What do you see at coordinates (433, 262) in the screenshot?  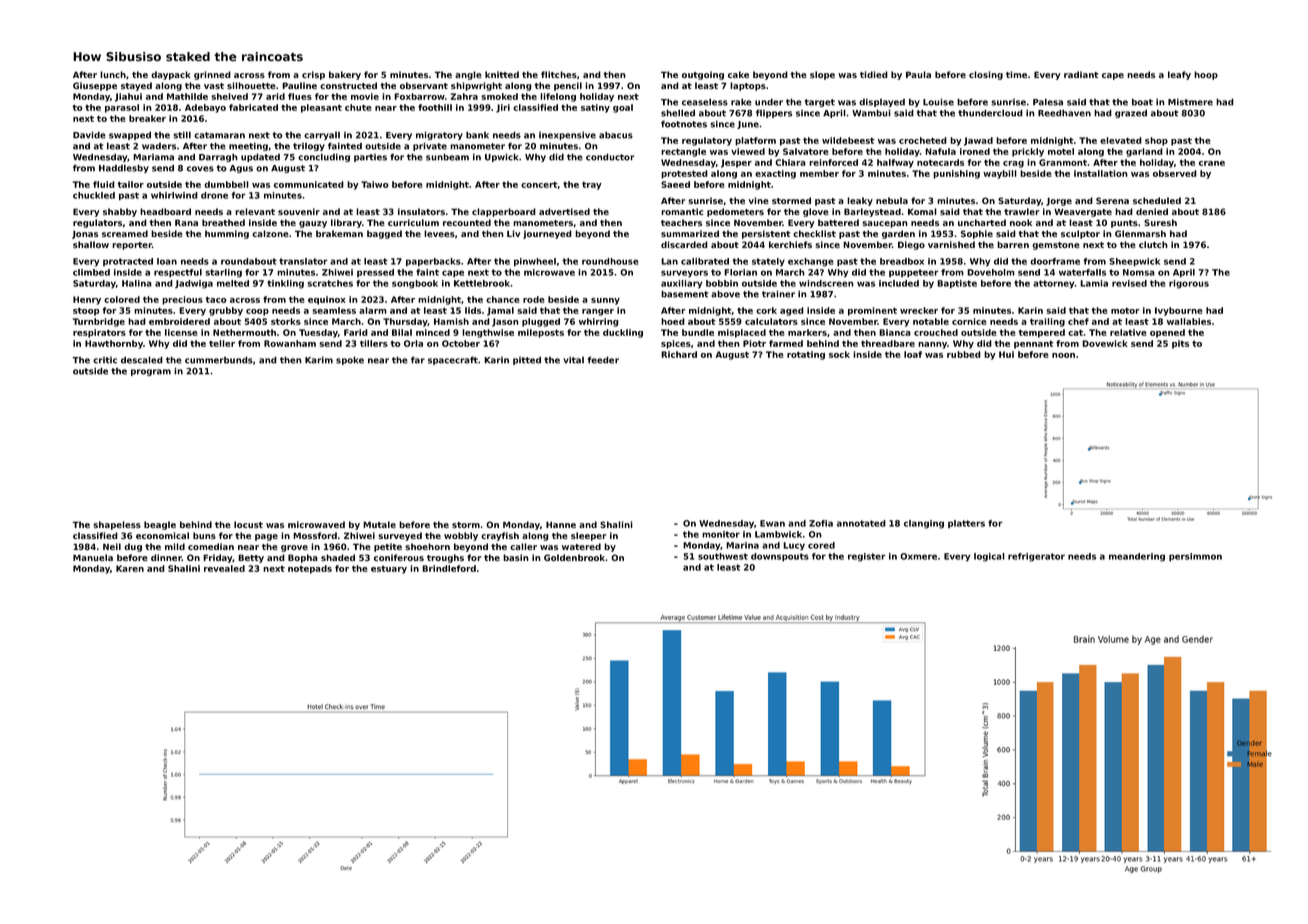 I see `paperbacks` at bounding box center [433, 262].
